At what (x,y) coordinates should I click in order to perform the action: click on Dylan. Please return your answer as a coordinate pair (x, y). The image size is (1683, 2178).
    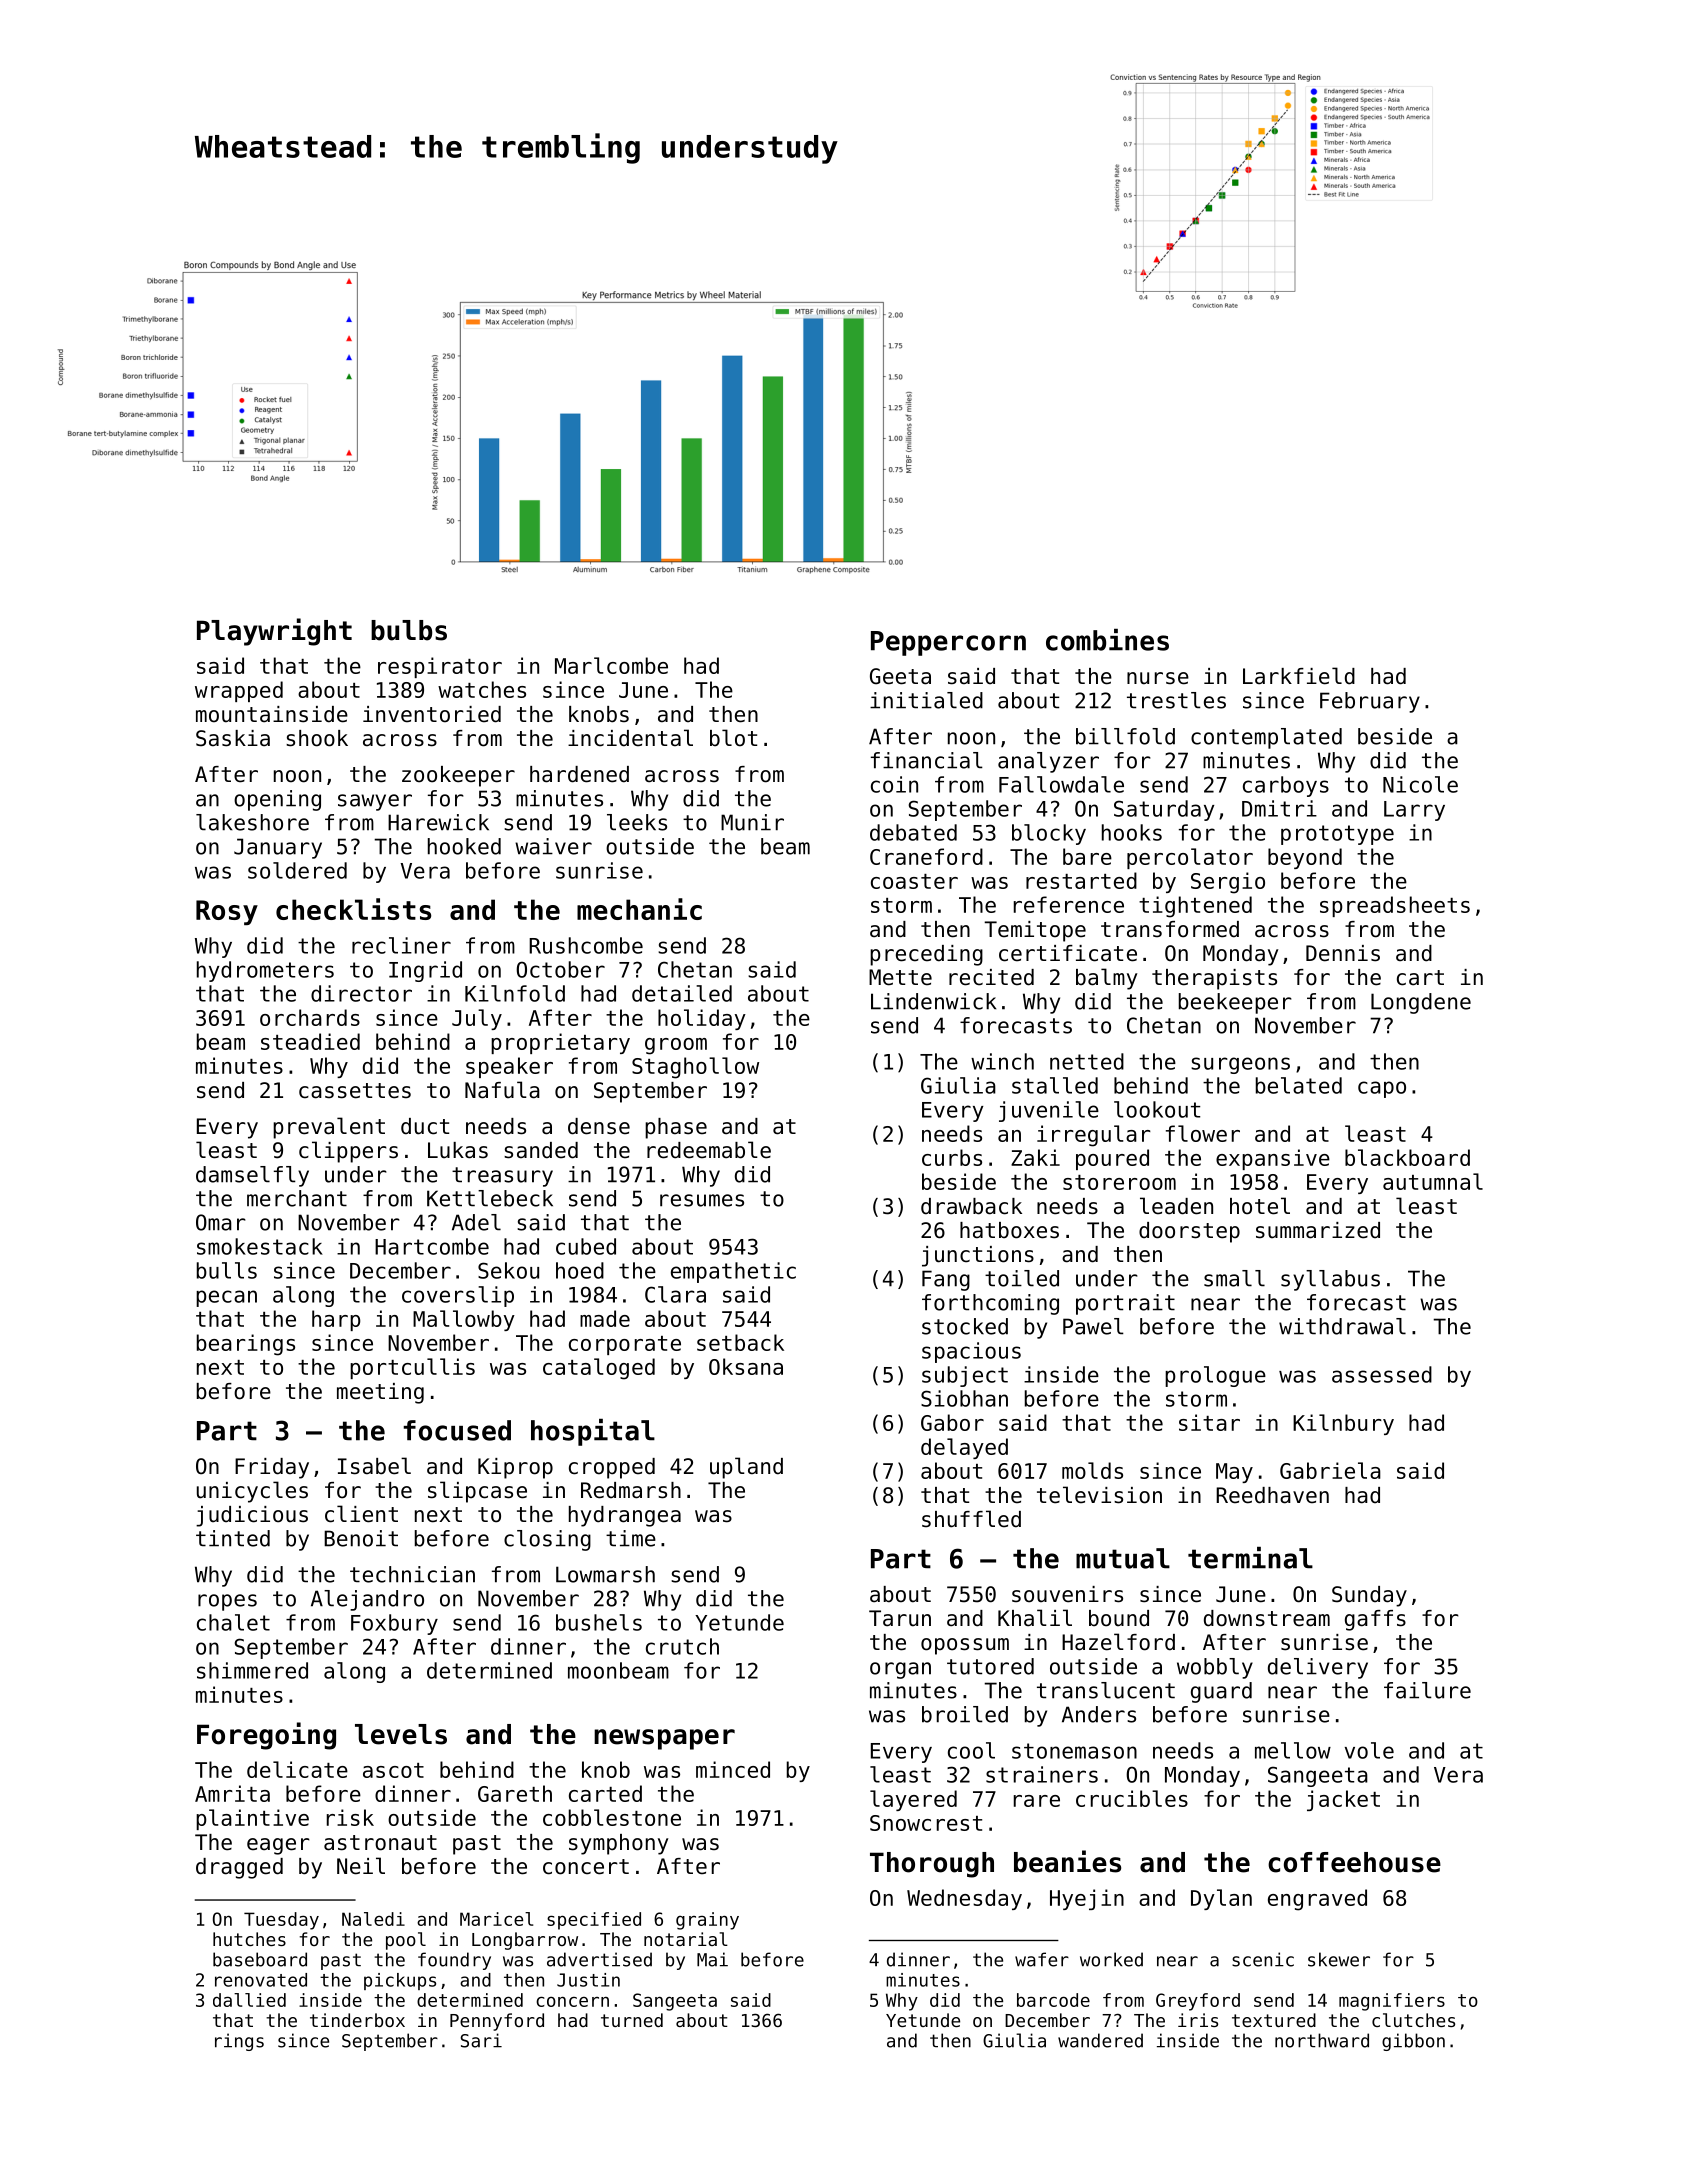
    Looking at the image, I should click on (1221, 1899).
